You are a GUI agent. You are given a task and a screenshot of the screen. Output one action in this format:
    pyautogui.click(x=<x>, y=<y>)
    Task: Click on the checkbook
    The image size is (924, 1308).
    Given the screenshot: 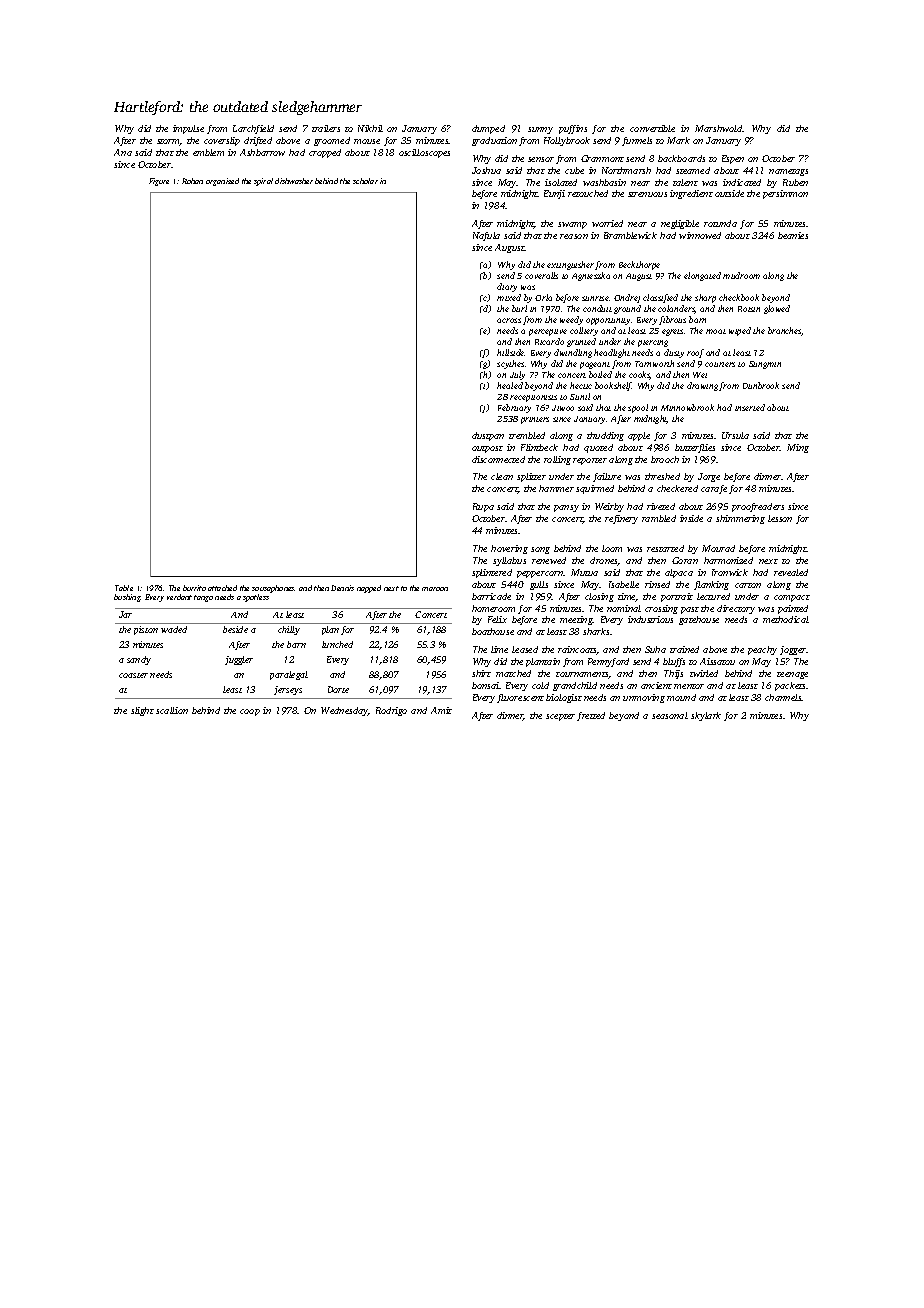 What is the action you would take?
    pyautogui.click(x=739, y=297)
